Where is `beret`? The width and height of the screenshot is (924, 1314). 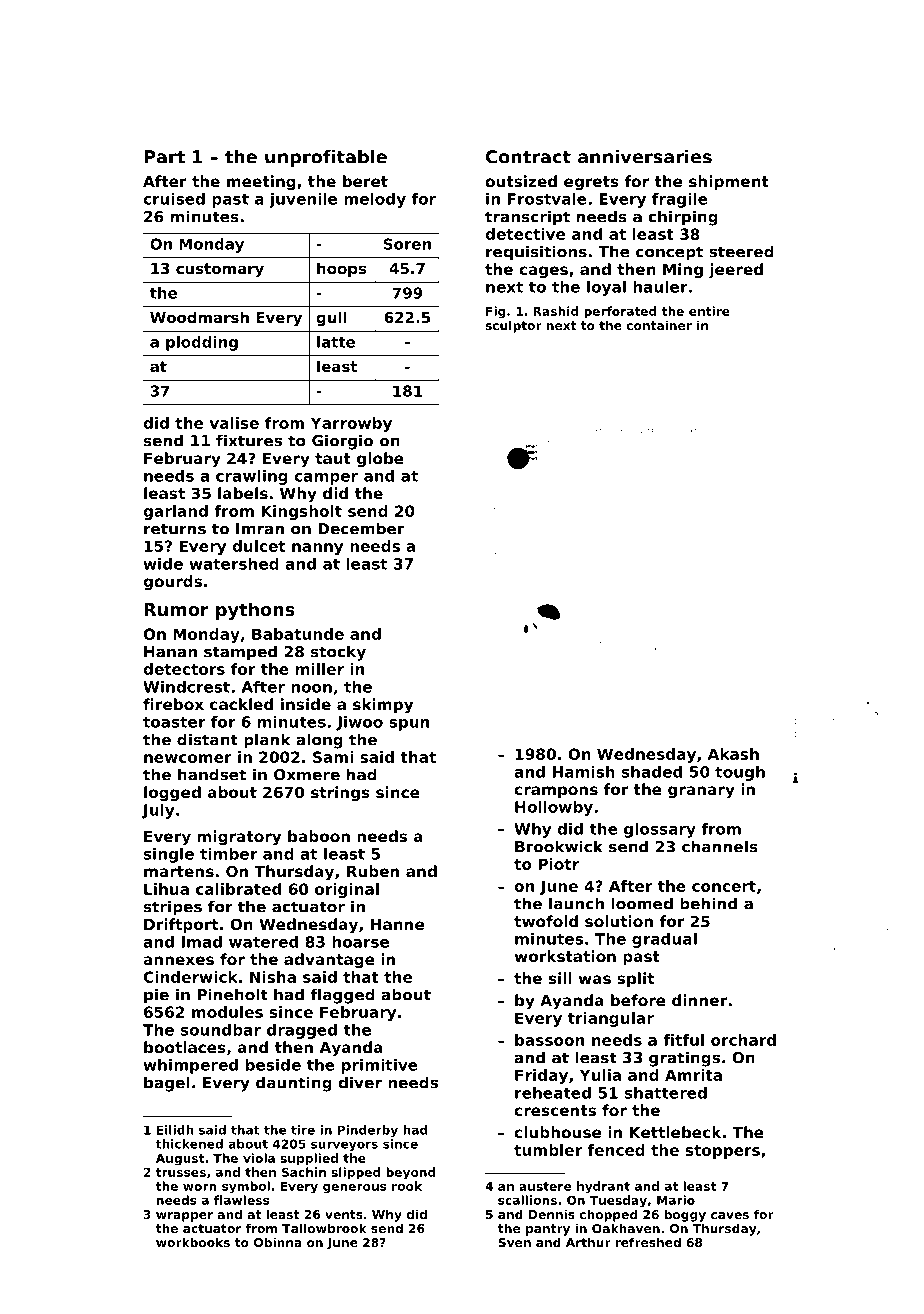
beret is located at coordinates (365, 181).
